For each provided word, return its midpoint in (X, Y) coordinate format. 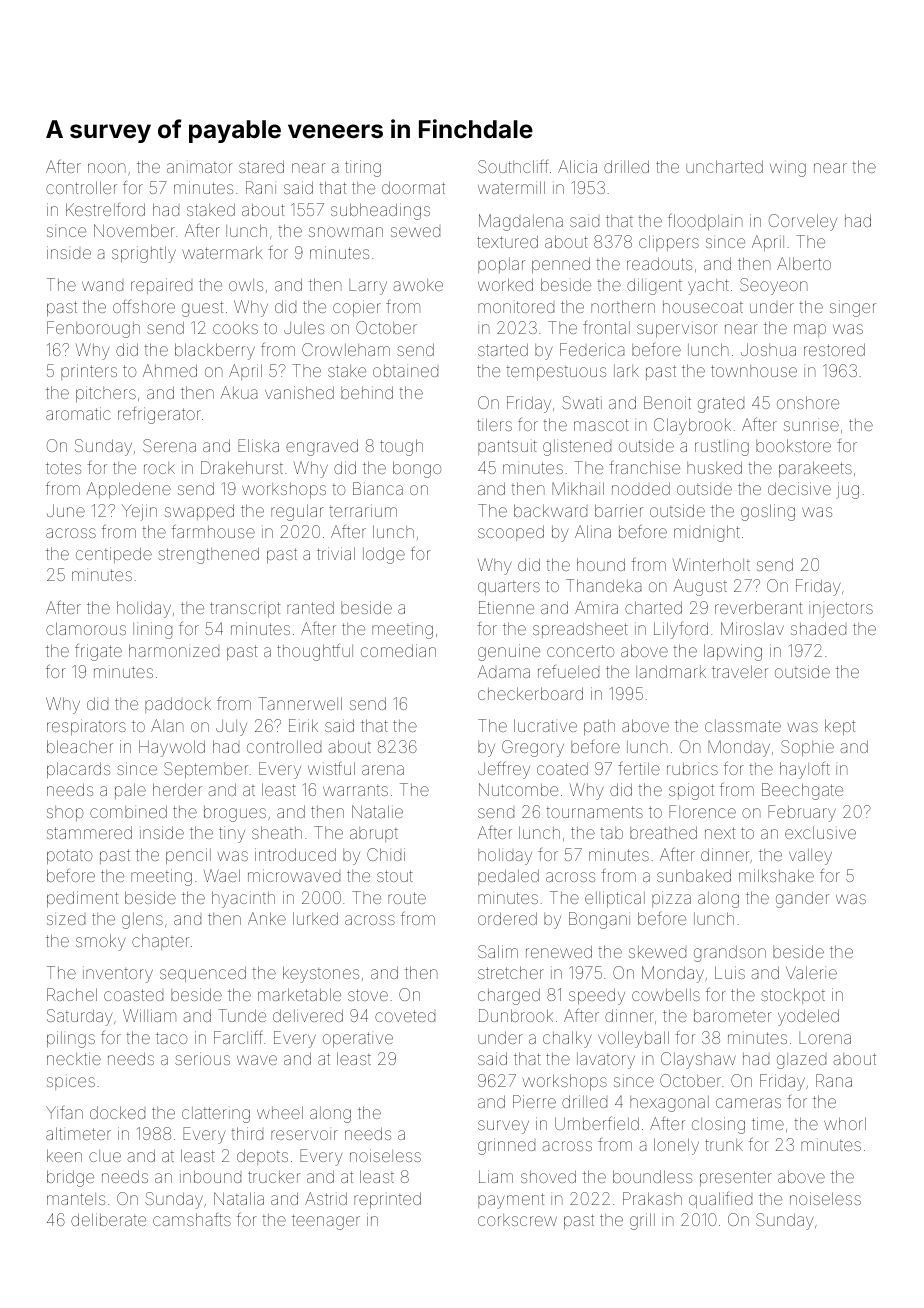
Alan (167, 725)
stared (261, 166)
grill (642, 1221)
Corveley (803, 222)
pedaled (508, 877)
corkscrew (517, 1220)
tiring (363, 168)
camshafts (192, 1219)
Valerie (811, 972)
